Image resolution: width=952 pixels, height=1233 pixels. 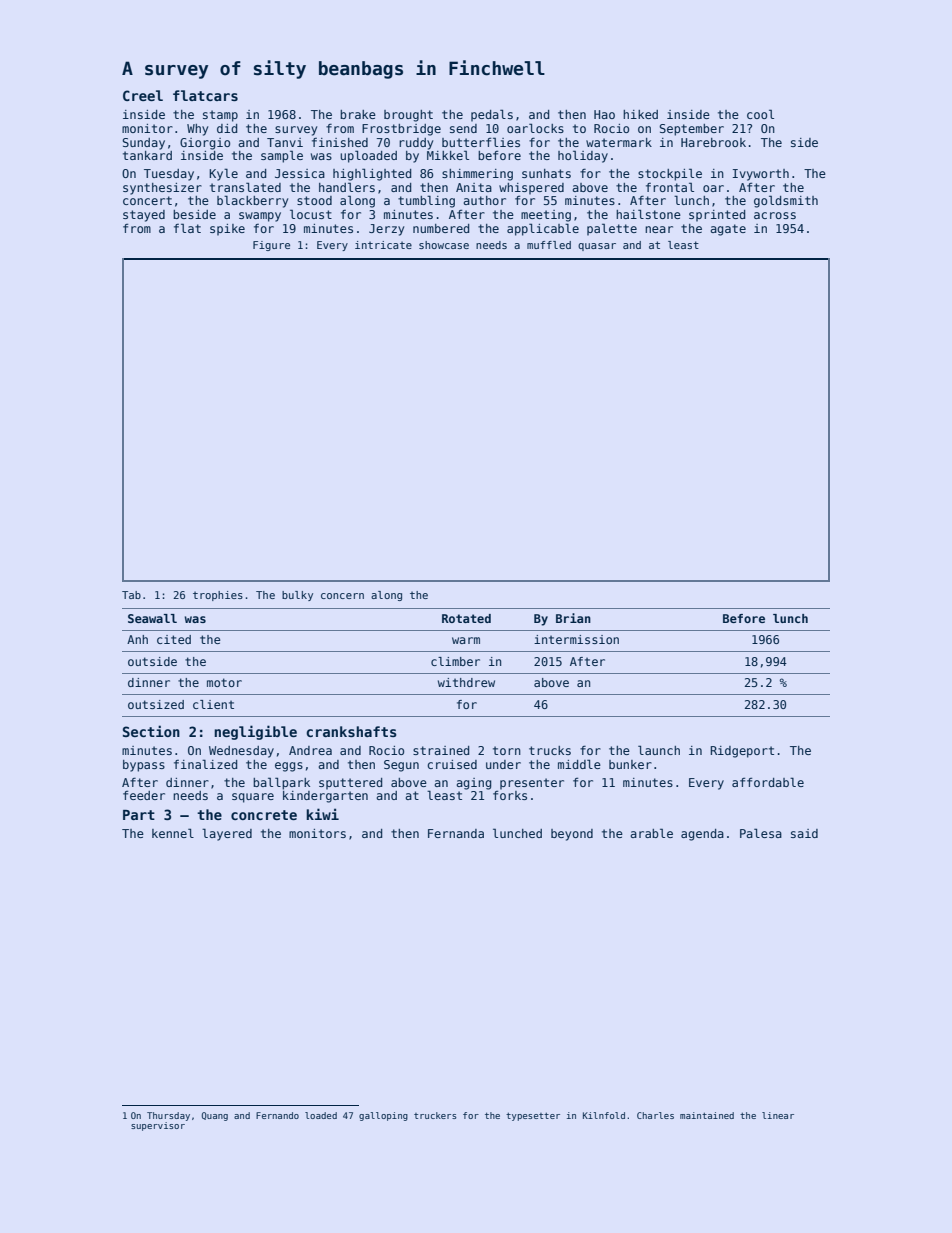 What do you see at coordinates (573, 618) in the screenshot?
I see `Brian` at bounding box center [573, 618].
